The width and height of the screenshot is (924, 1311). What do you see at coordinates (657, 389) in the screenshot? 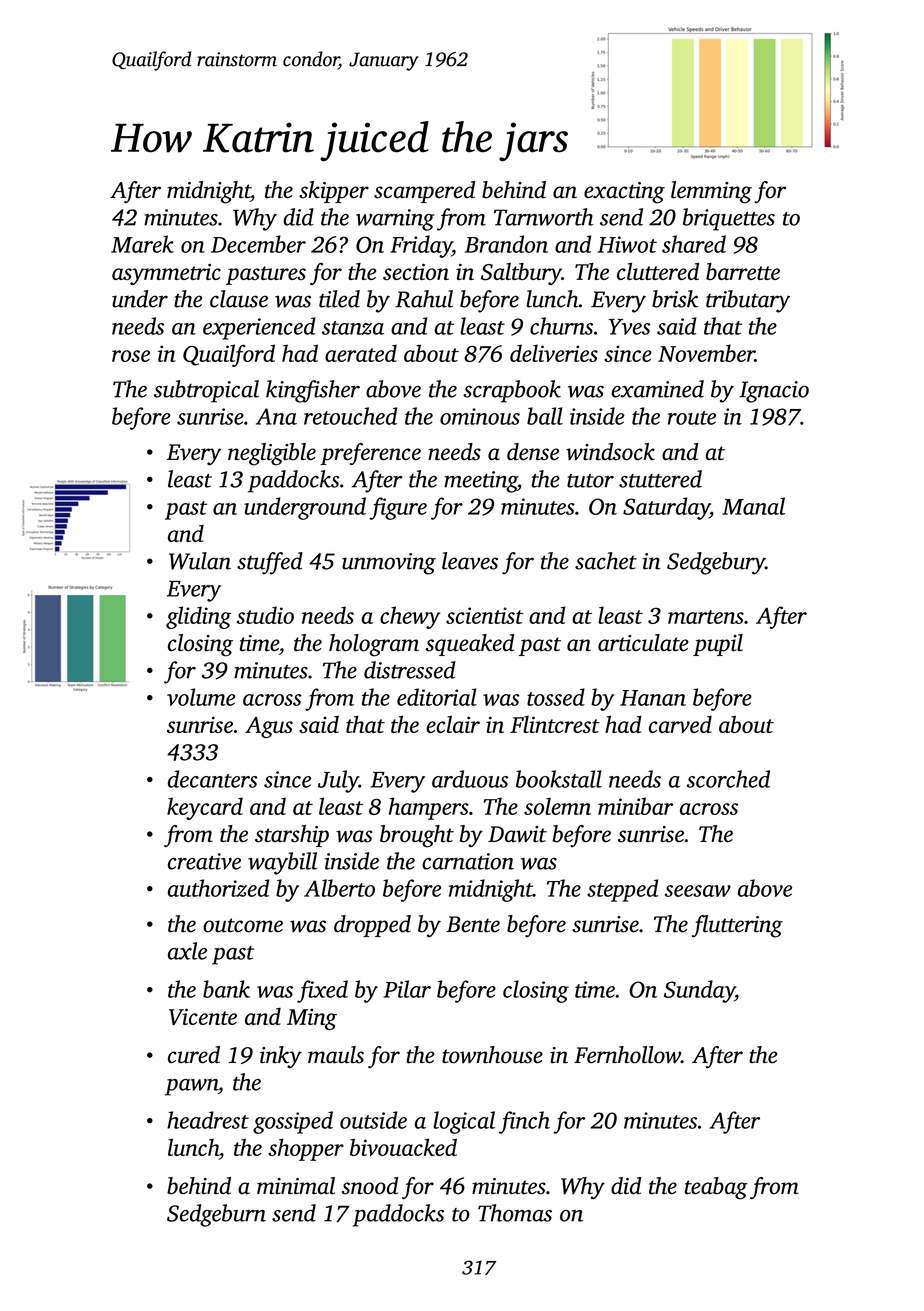
I see `examined` at bounding box center [657, 389].
